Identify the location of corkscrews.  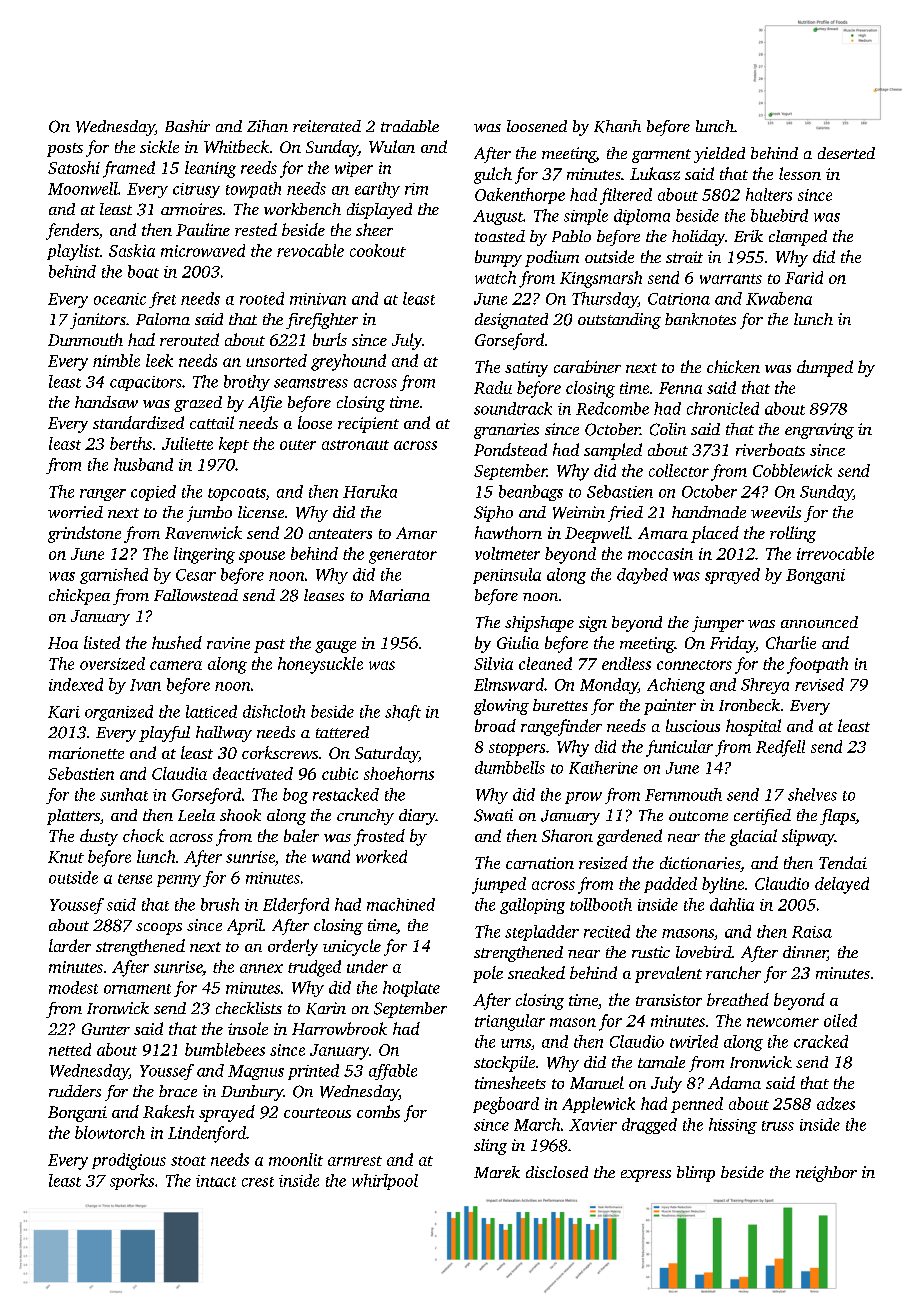
(280, 752).
